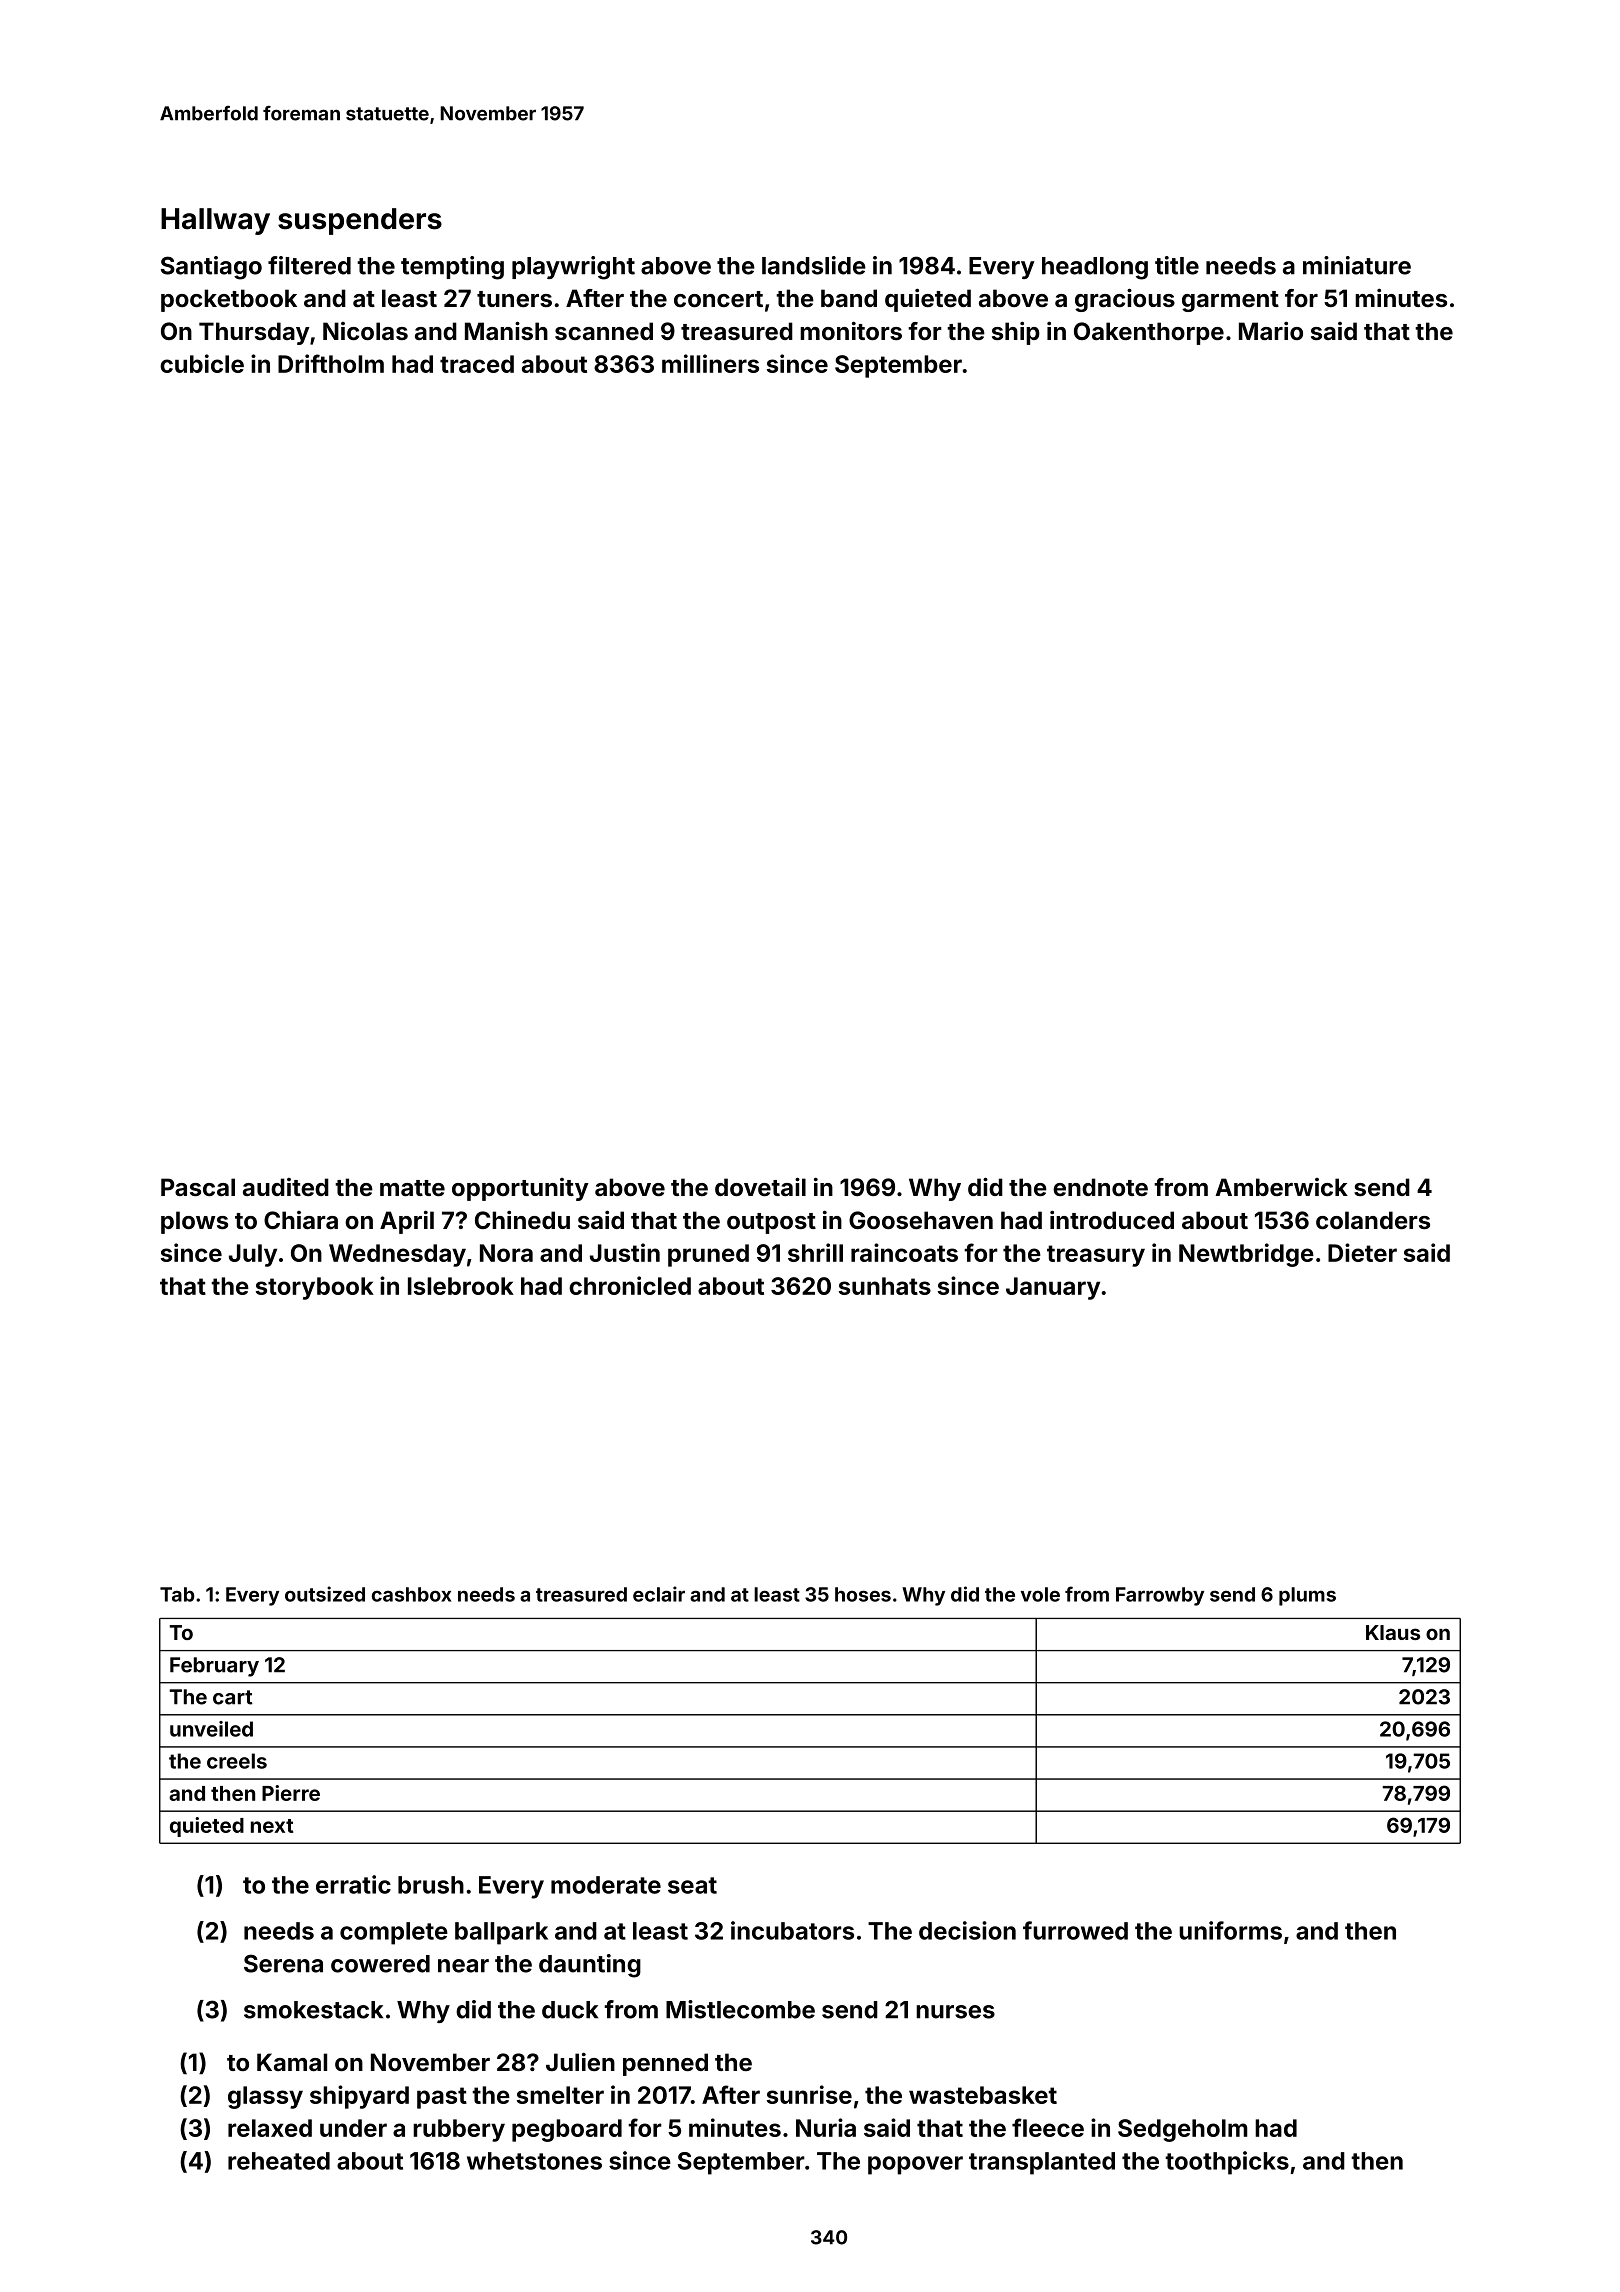 This screenshot has width=1620, height=2292. Describe the element at coordinates (461, 1286) in the screenshot. I see `Islebrook` at that location.
